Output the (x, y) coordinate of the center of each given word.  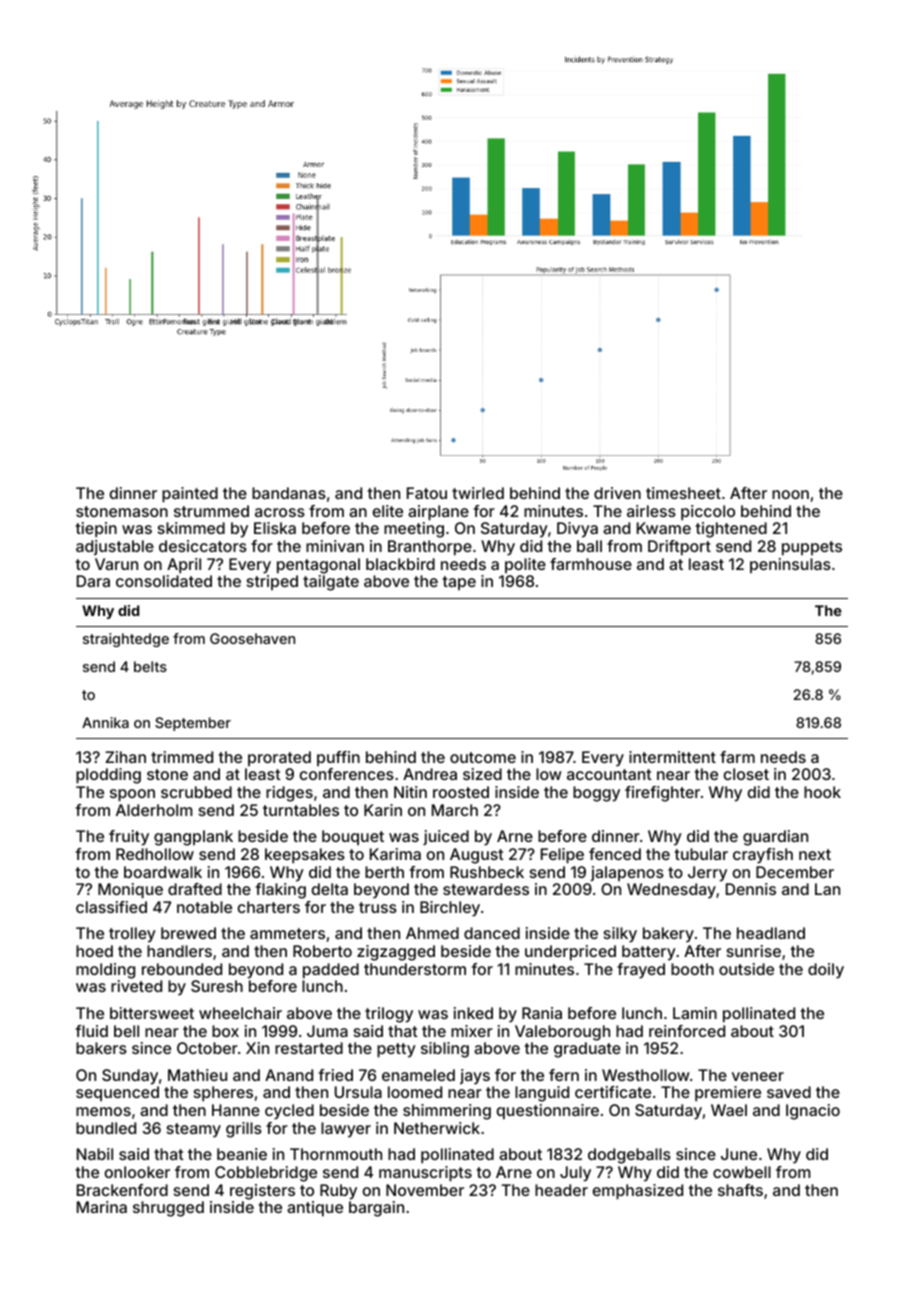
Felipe (562, 856)
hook (822, 792)
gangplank (193, 838)
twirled (478, 493)
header (561, 1190)
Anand (289, 1075)
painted (190, 495)
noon (790, 494)
